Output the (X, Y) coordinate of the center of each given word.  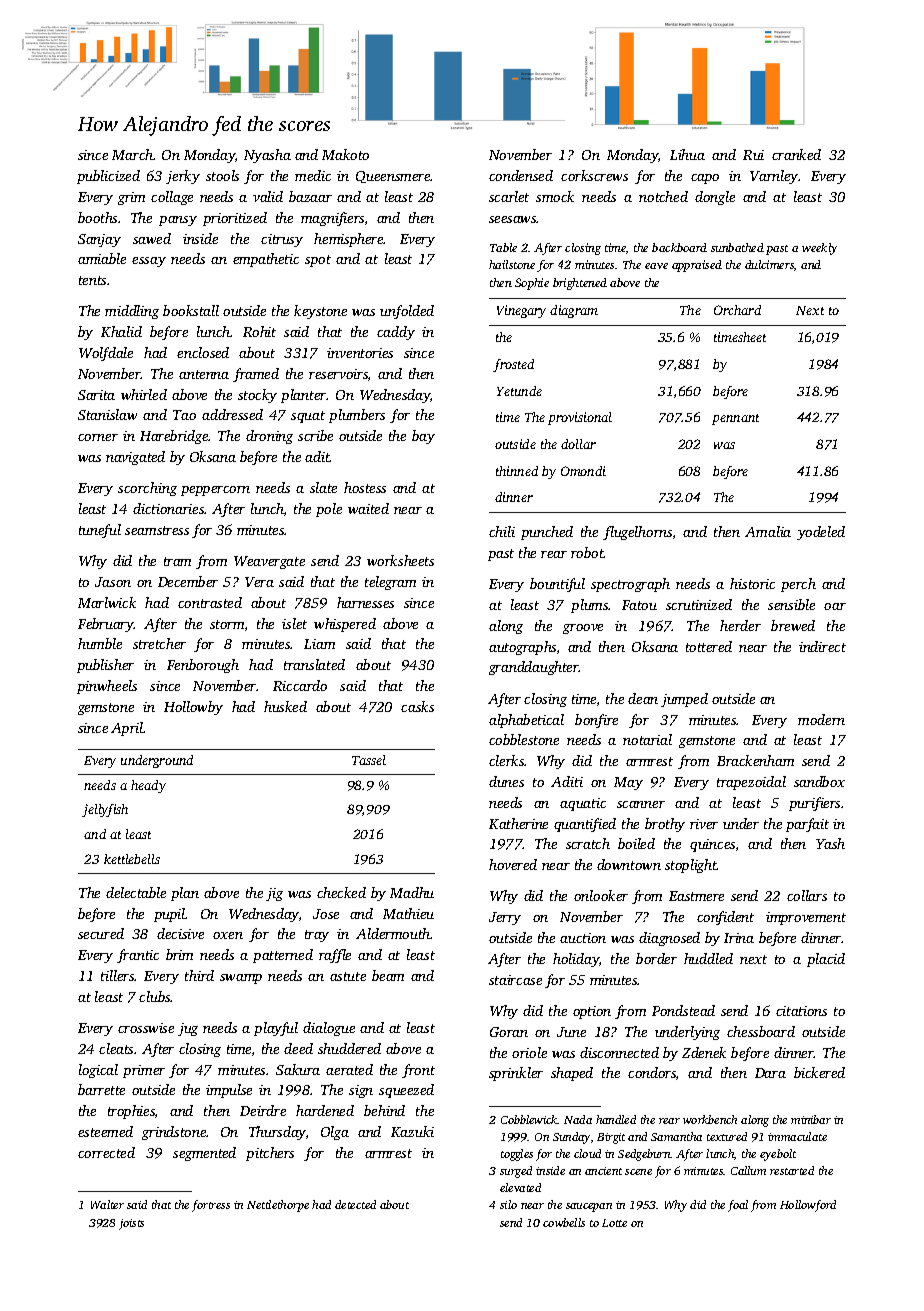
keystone (320, 312)
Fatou (639, 605)
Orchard (737, 310)
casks (417, 706)
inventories (360, 353)
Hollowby (193, 708)
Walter (107, 1204)
